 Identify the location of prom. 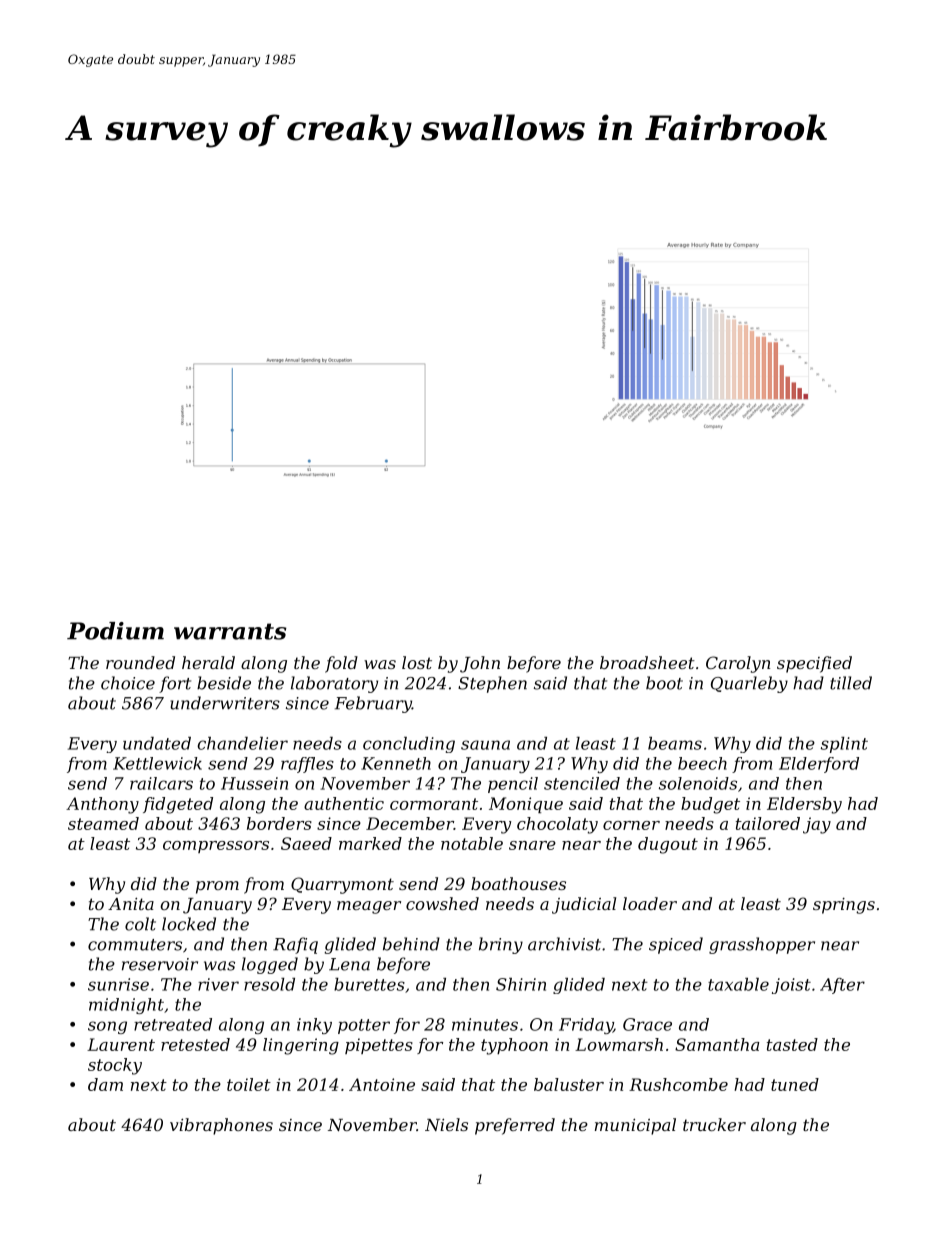
(217, 887).
